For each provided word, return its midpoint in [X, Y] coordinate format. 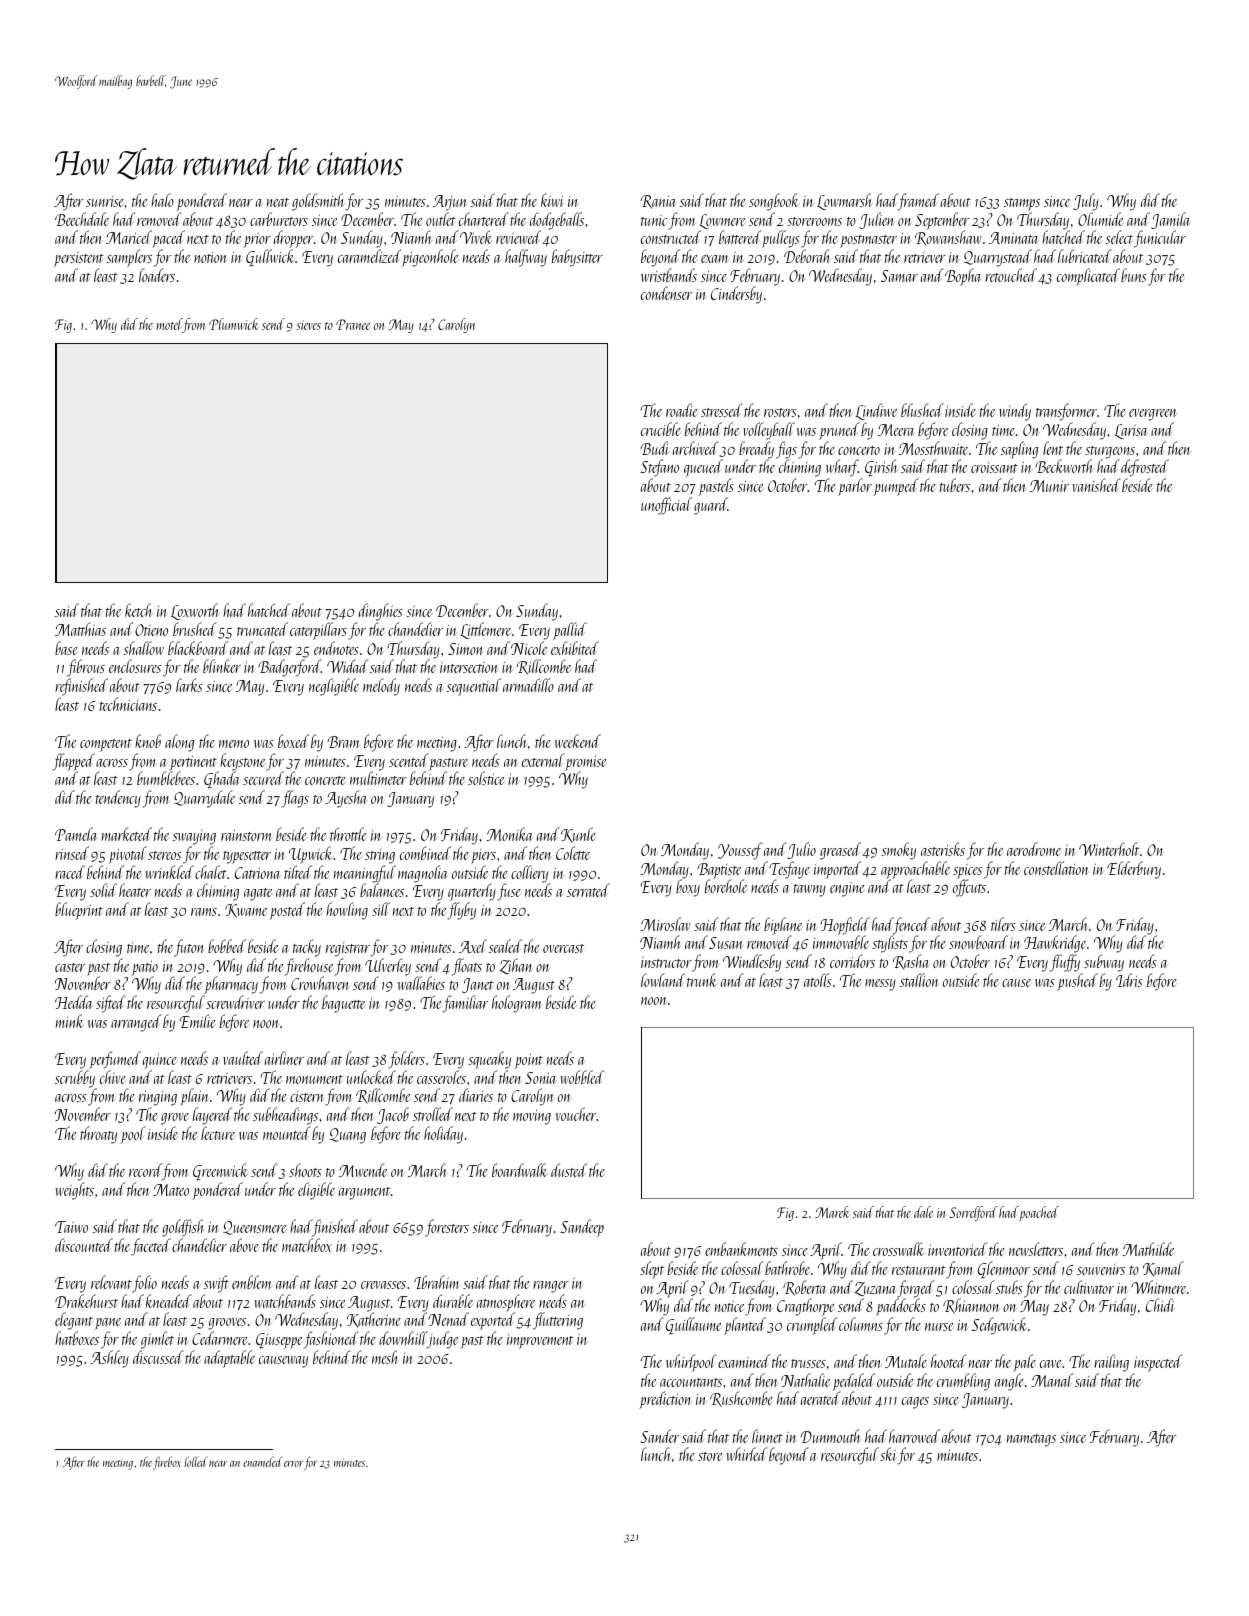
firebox [167, 1463]
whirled [747, 1454]
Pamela [76, 834]
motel [170, 325]
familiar [465, 1004]
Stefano [659, 468]
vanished [1097, 485]
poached [1039, 1213]
